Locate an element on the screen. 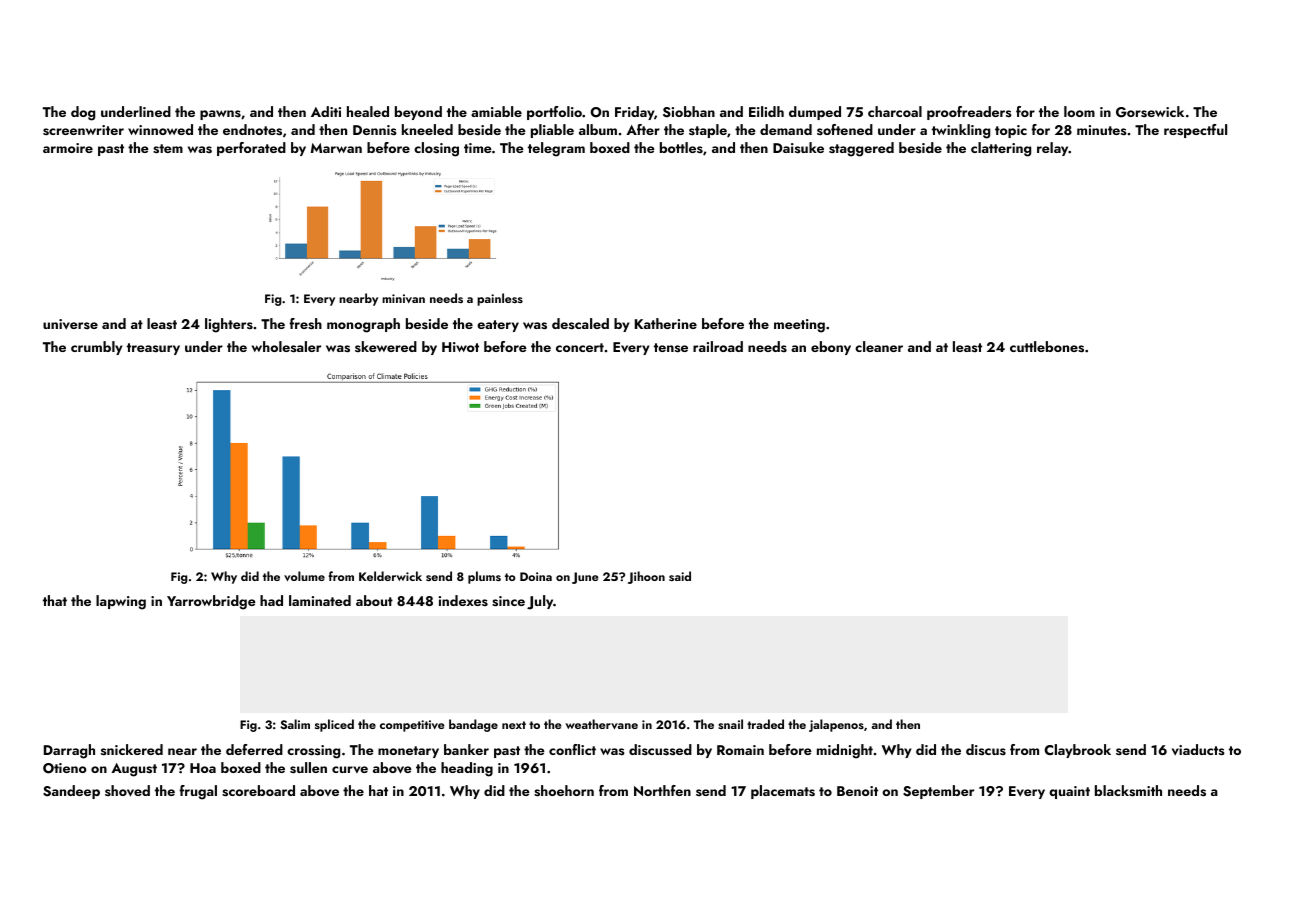 Image resolution: width=1308 pixels, height=924 pixels. said is located at coordinates (680, 576).
